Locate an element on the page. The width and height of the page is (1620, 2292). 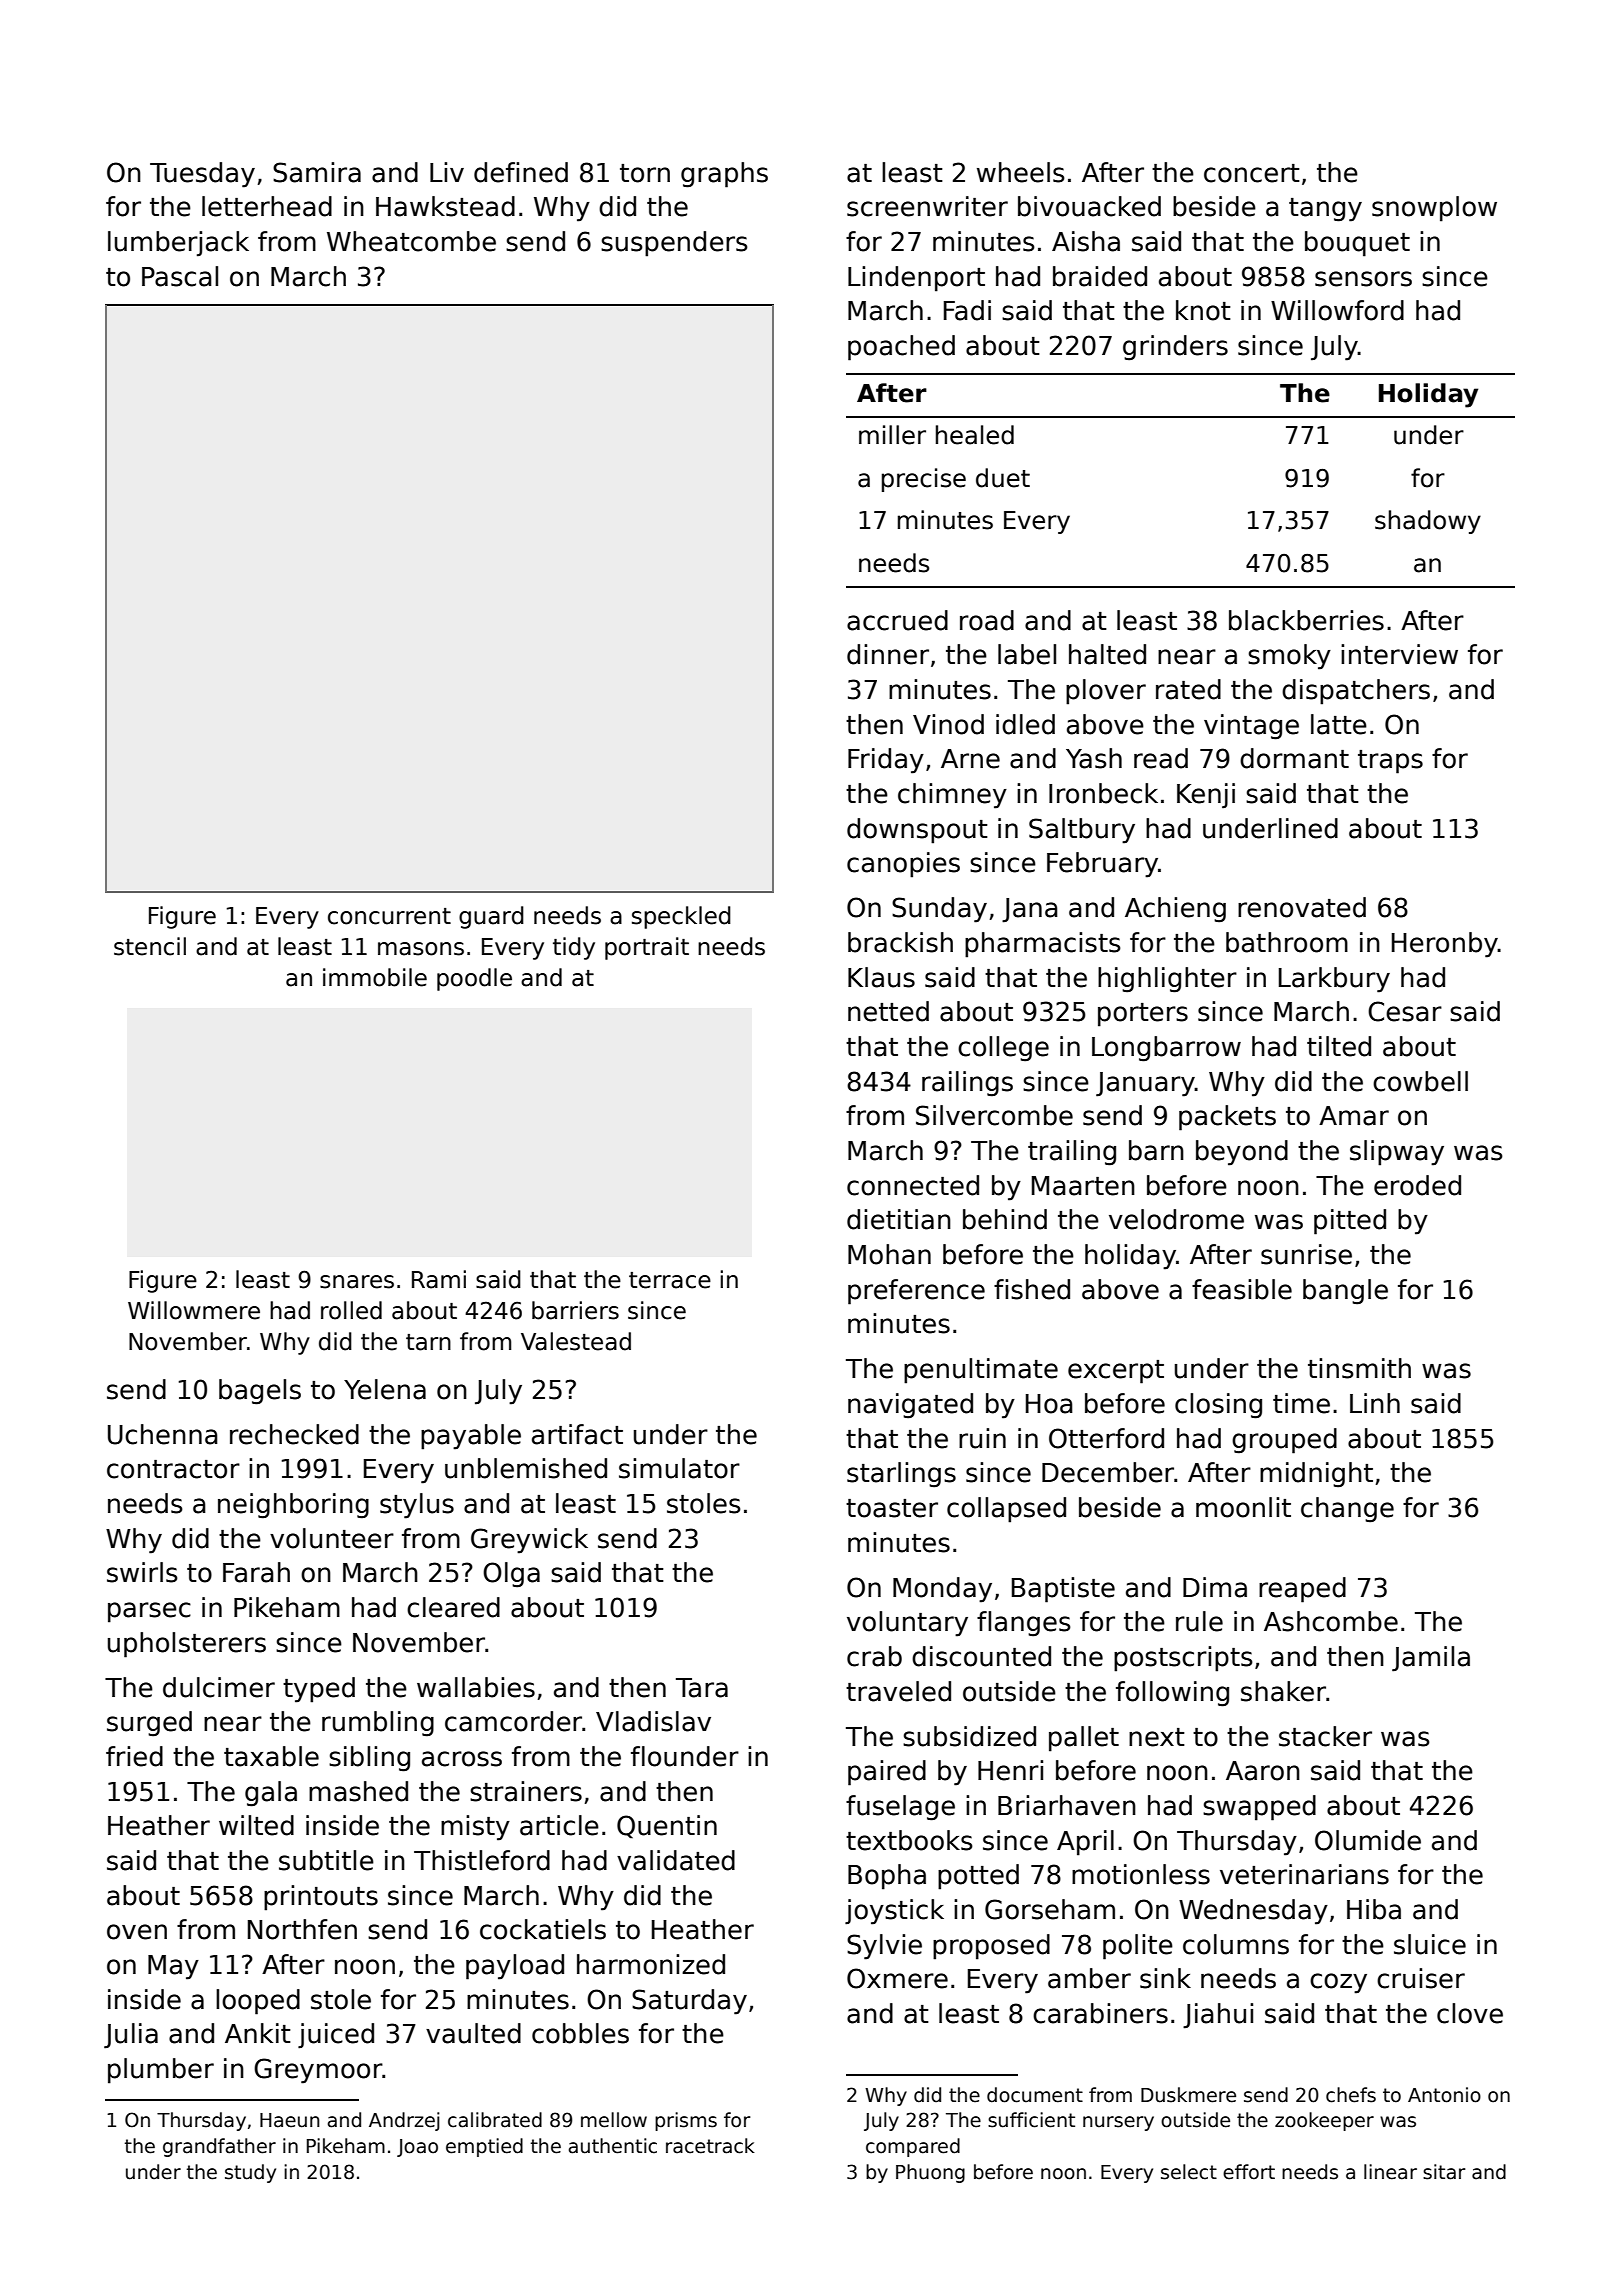
Andrzej is located at coordinates (404, 2121).
